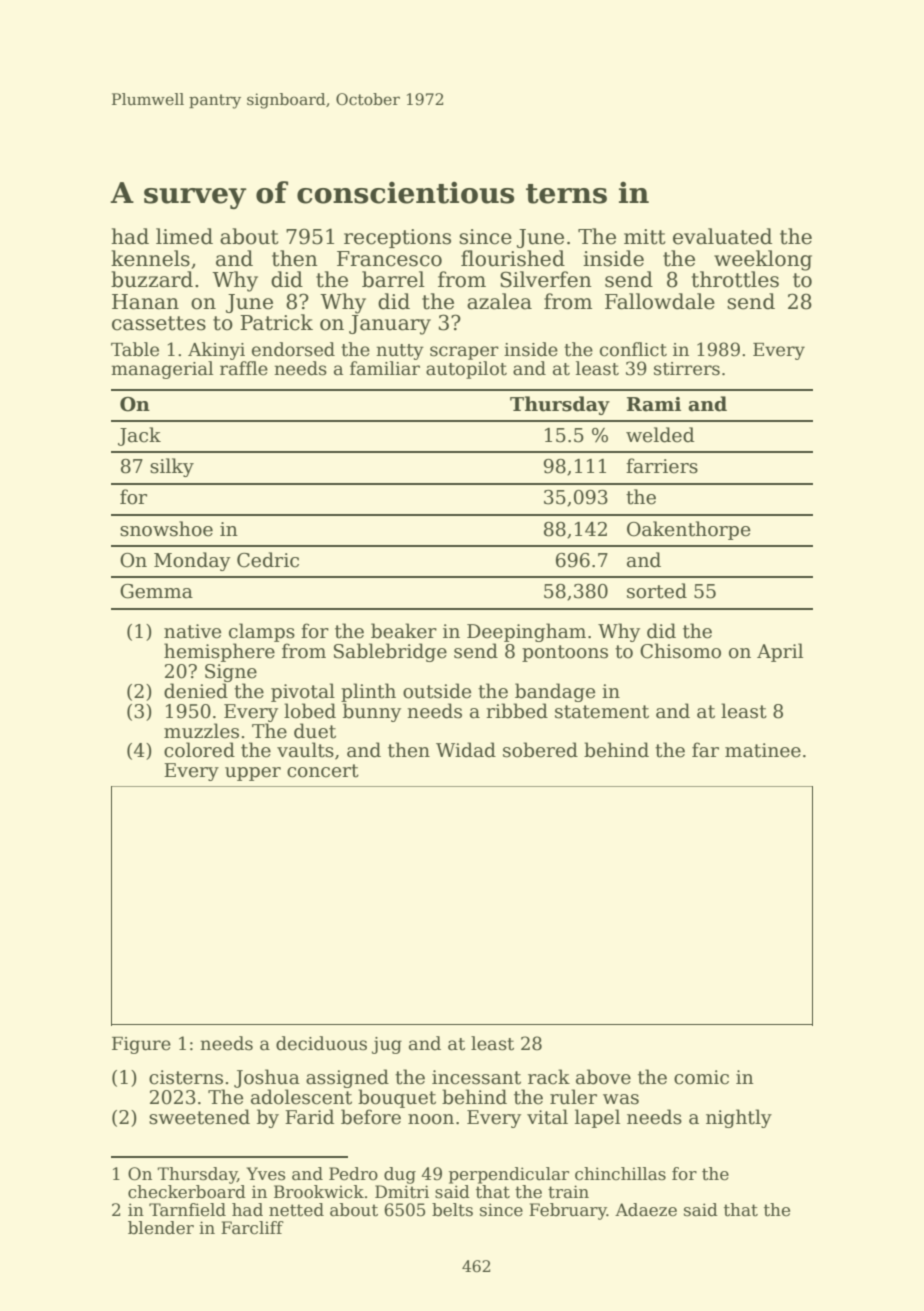  I want to click on azalea, so click(499, 301).
